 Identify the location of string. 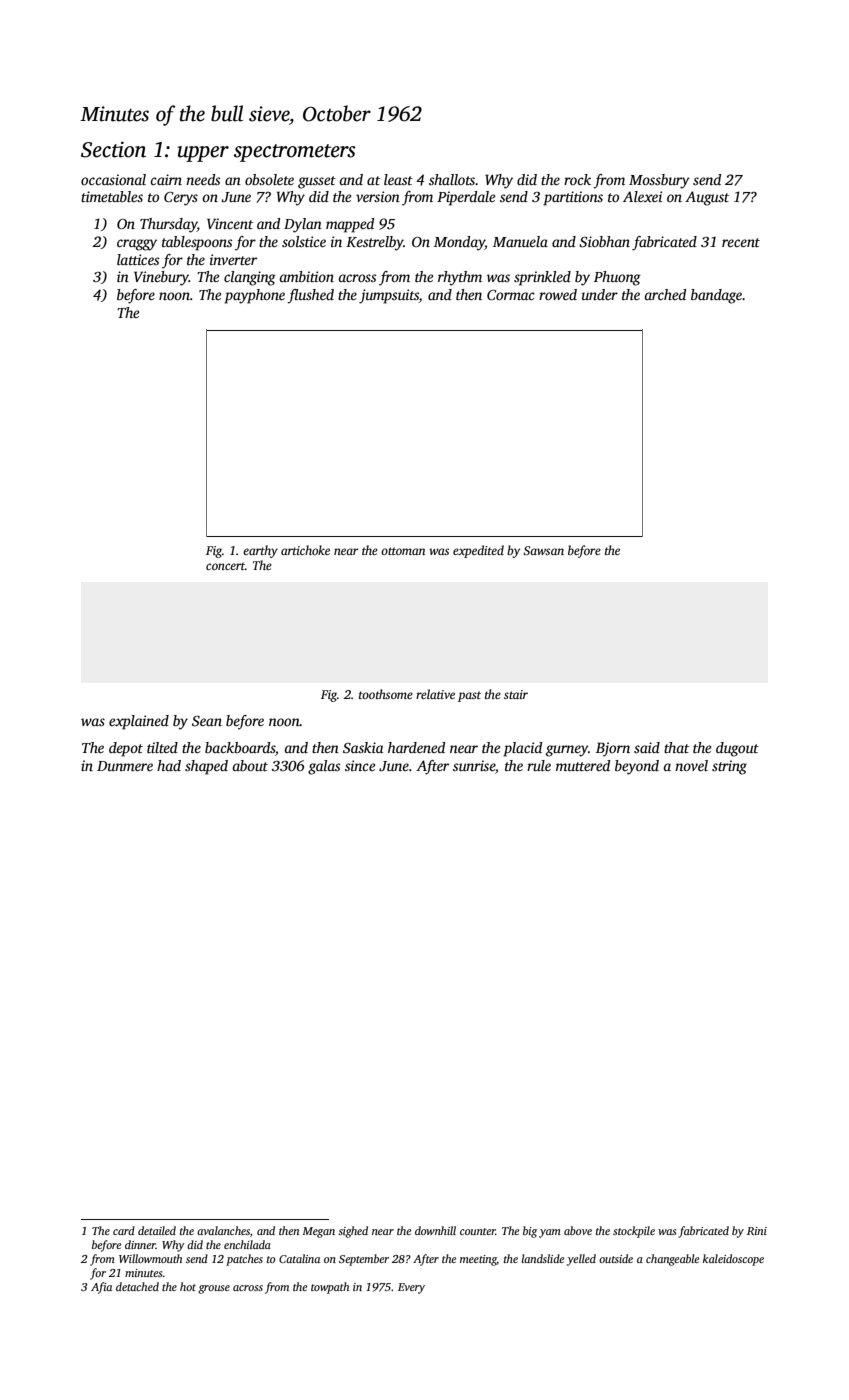
(729, 767).
